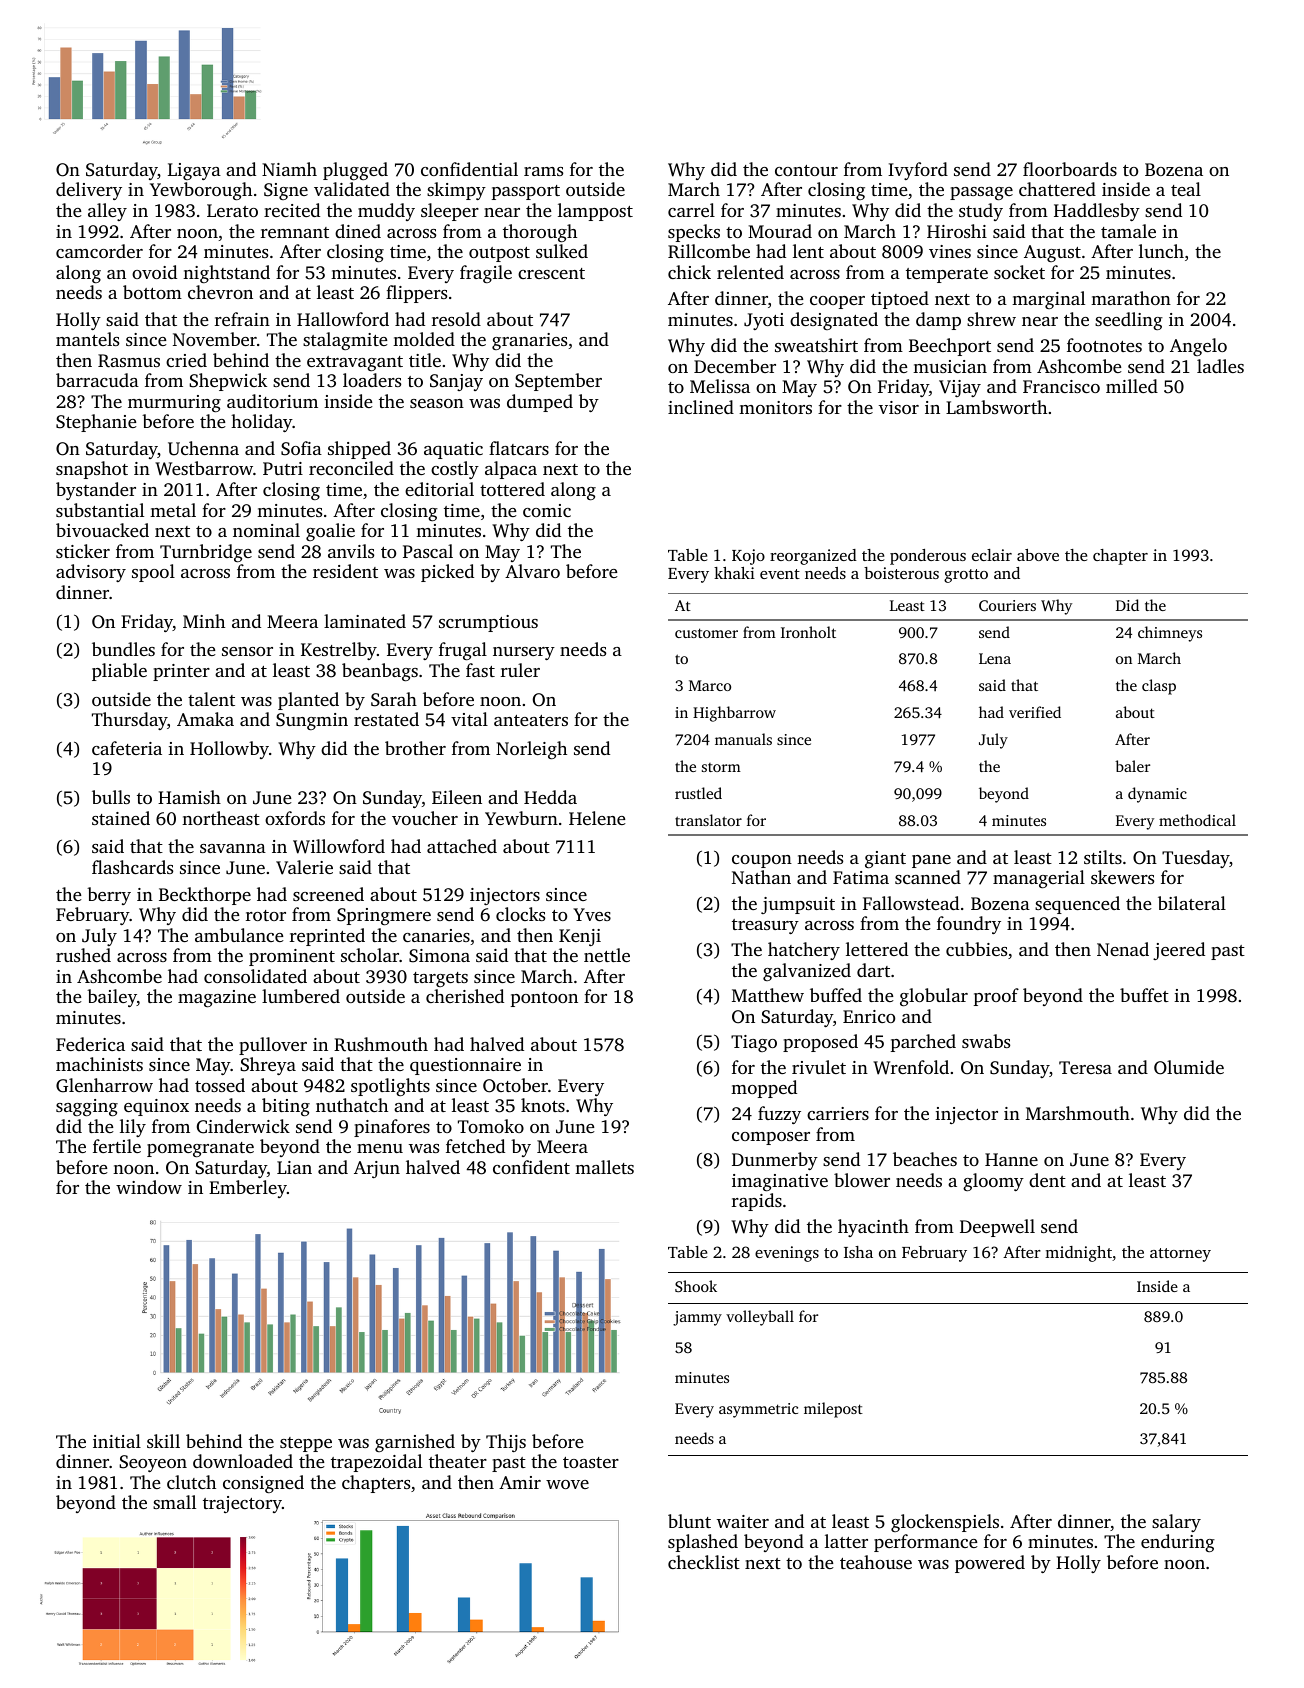 The width and height of the screenshot is (1304, 1688). I want to click on contour, so click(806, 170).
